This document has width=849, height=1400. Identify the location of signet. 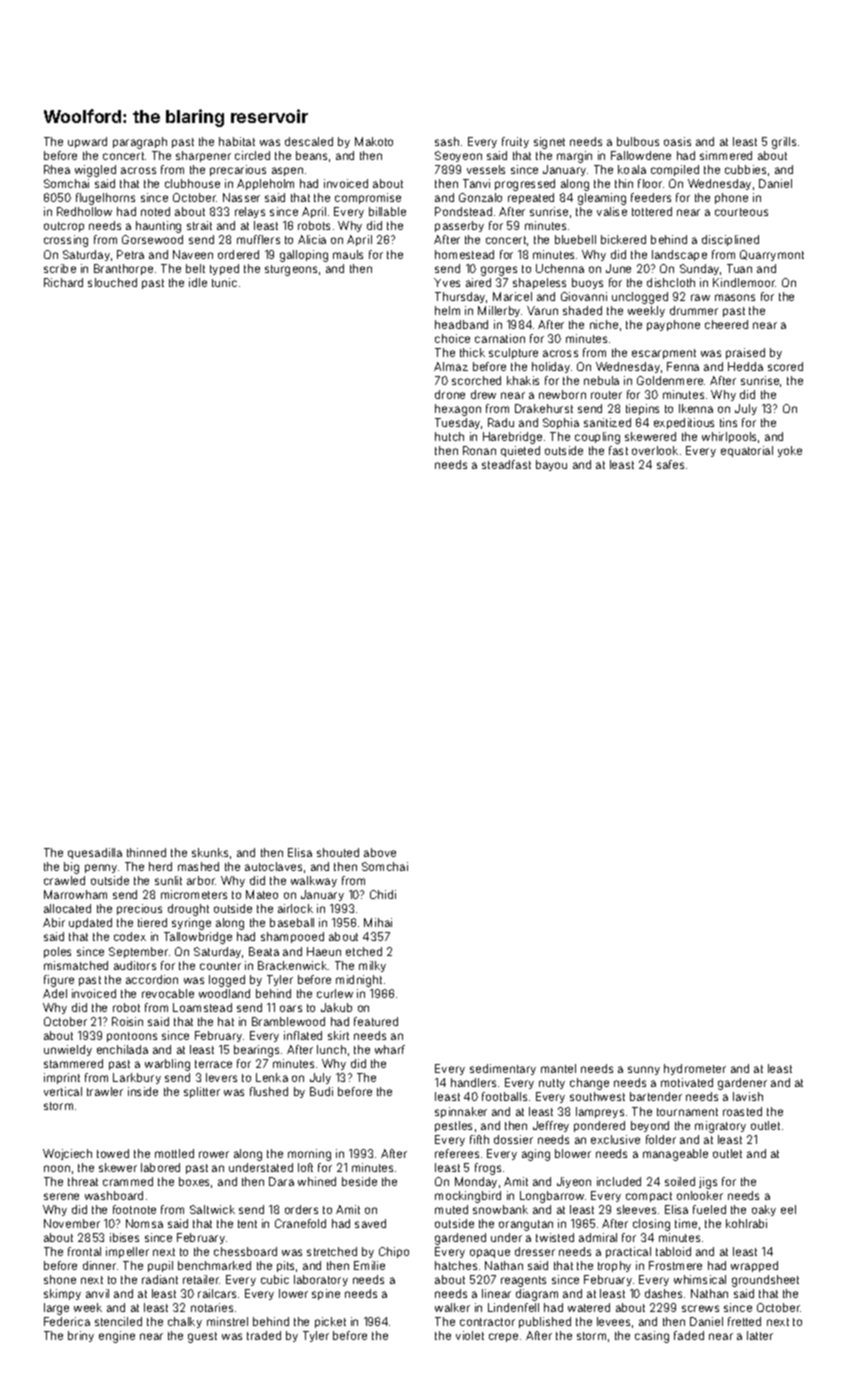
(549, 143).
